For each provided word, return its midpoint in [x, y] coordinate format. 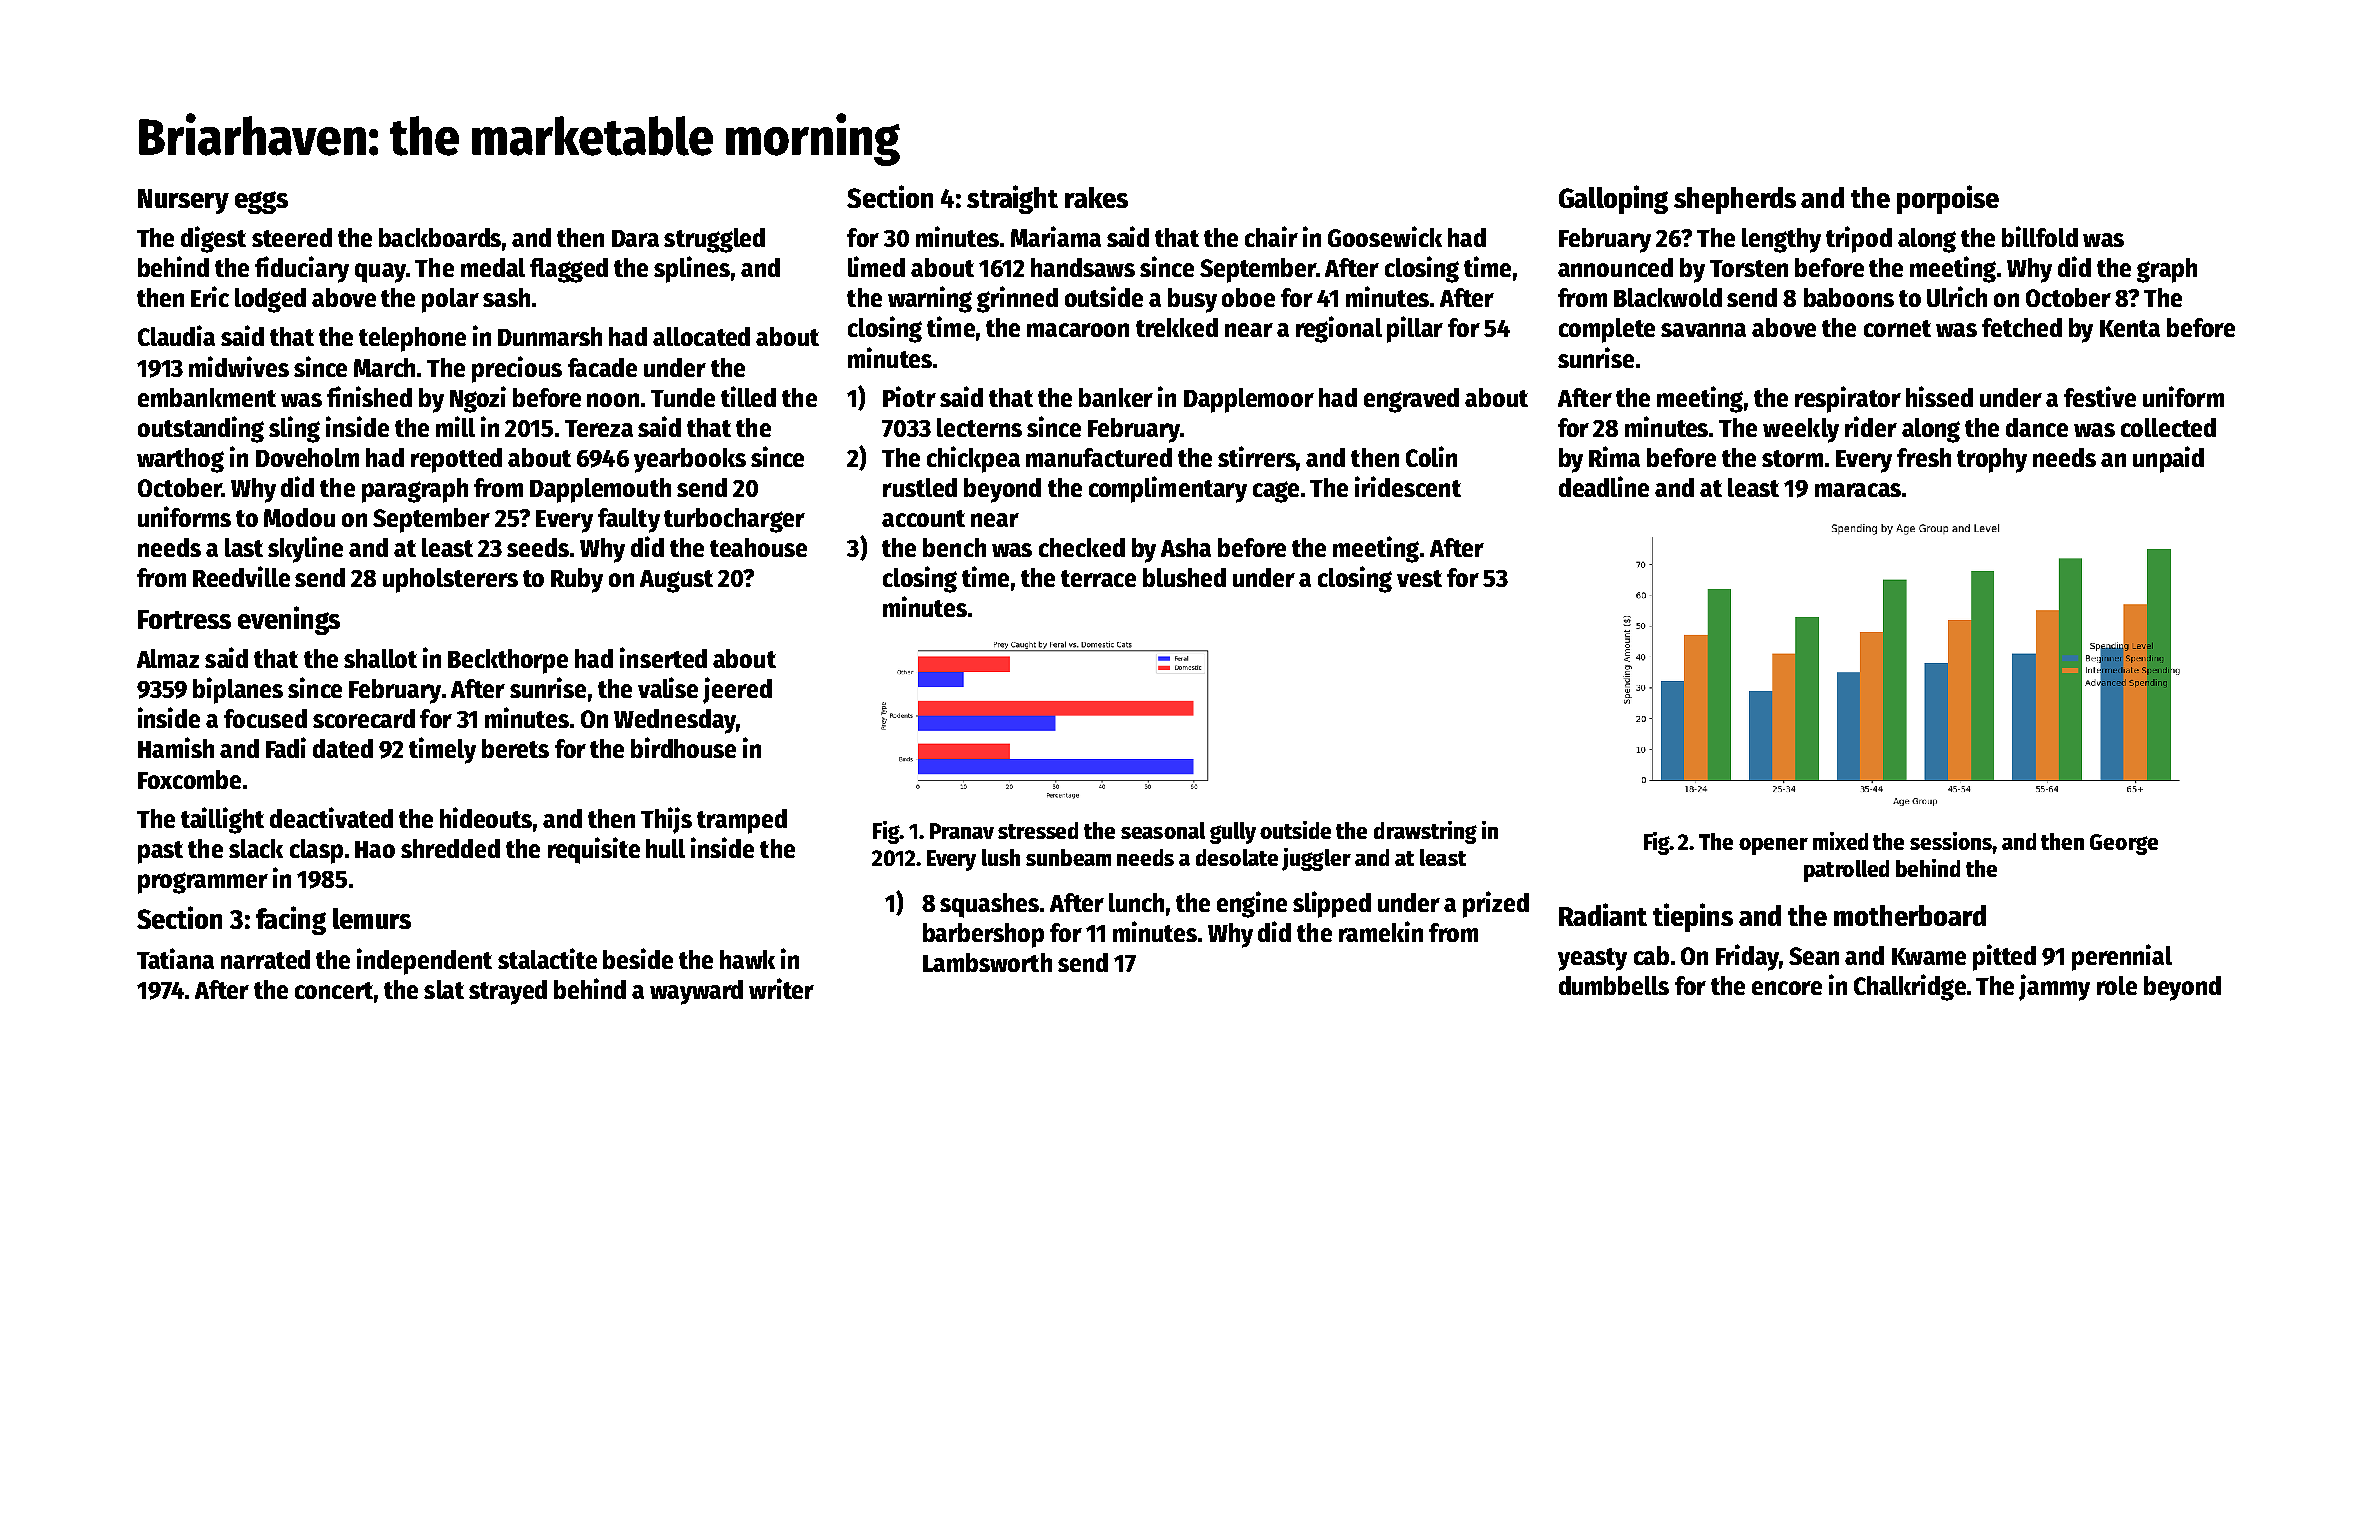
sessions [1951, 841]
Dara [635, 238]
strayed [508, 992]
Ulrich [1957, 296]
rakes [1096, 197]
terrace [1098, 578]
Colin [1431, 456]
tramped [742, 821]
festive [2100, 396]
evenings [289, 620]
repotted [456, 460]
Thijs [666, 820]
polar [450, 300]
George [2124, 844]
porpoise [1948, 199]
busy [1192, 300]
